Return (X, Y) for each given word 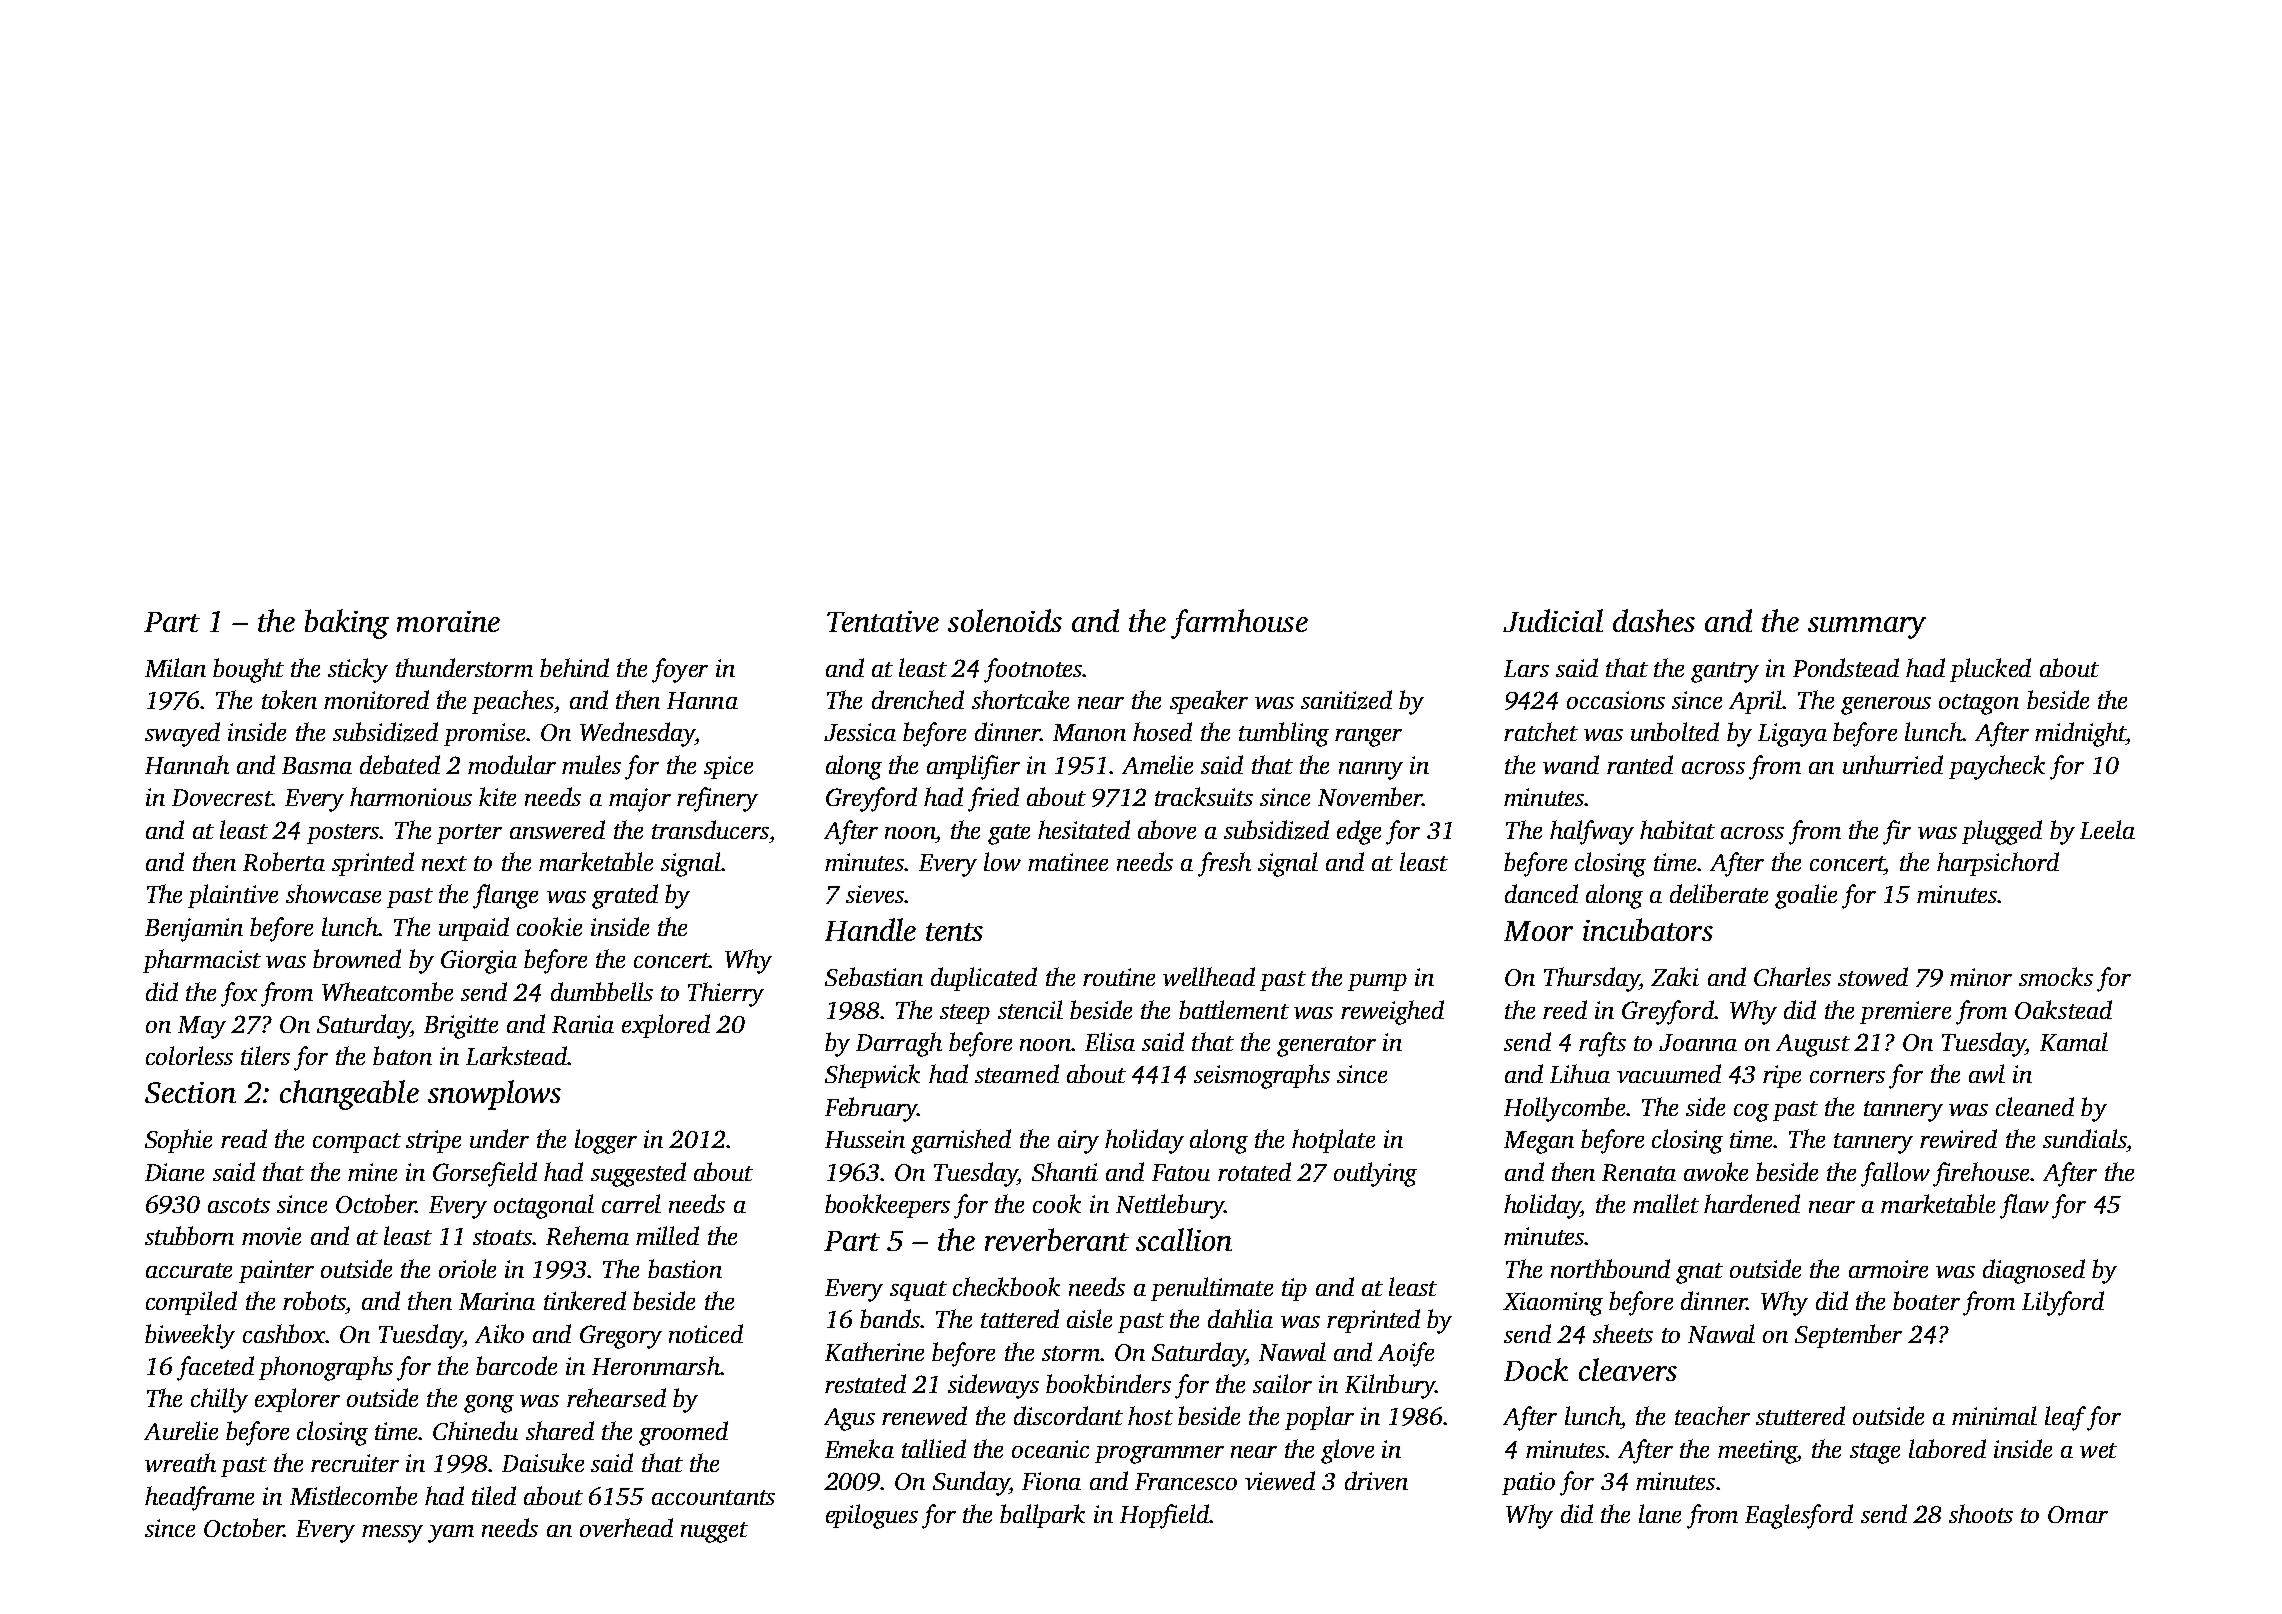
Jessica (860, 732)
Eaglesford (1799, 1516)
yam (451, 1534)
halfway (1592, 832)
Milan (175, 667)
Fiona (1051, 1481)
